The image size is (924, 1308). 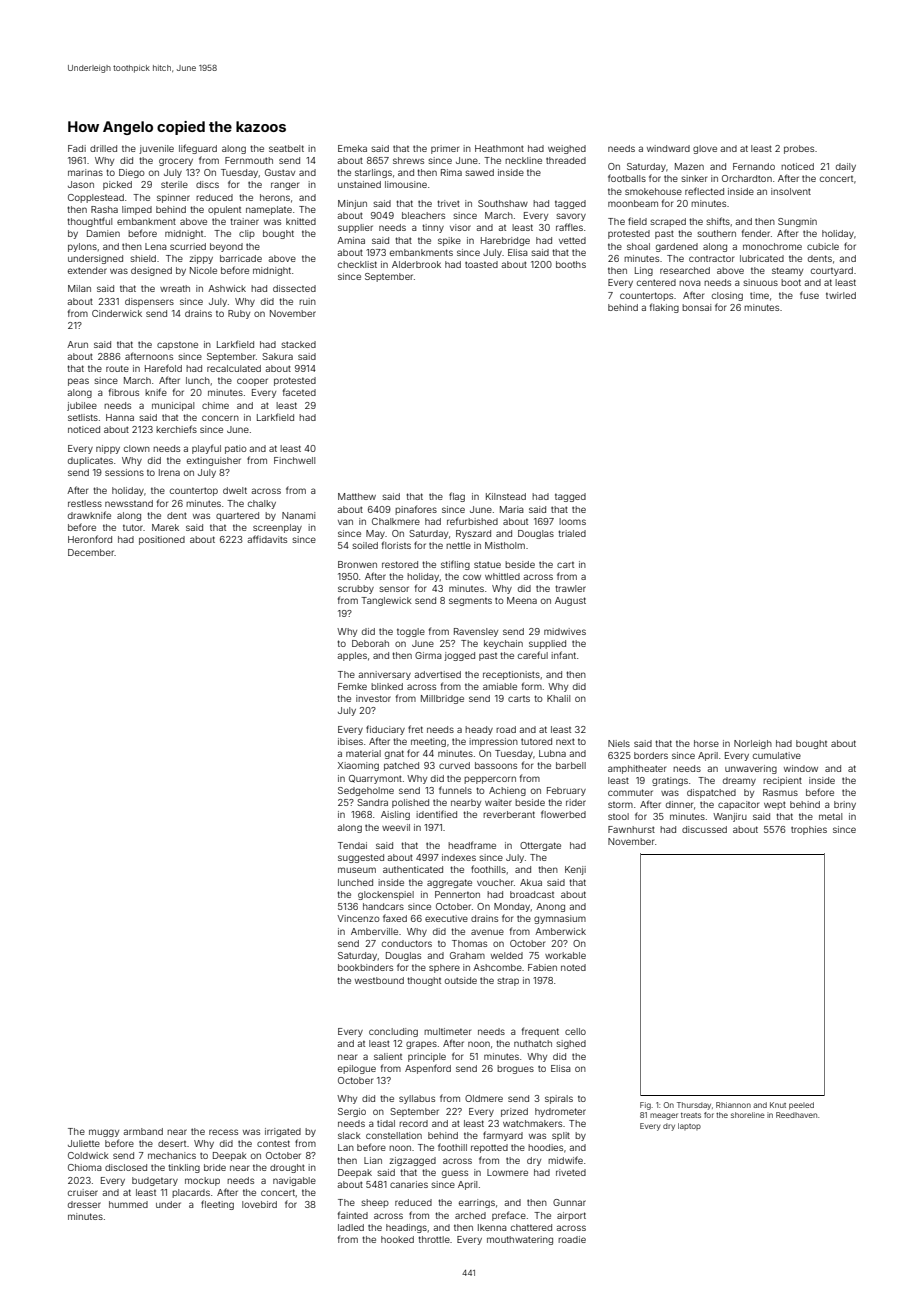 I want to click on muggy, so click(x=104, y=1133).
